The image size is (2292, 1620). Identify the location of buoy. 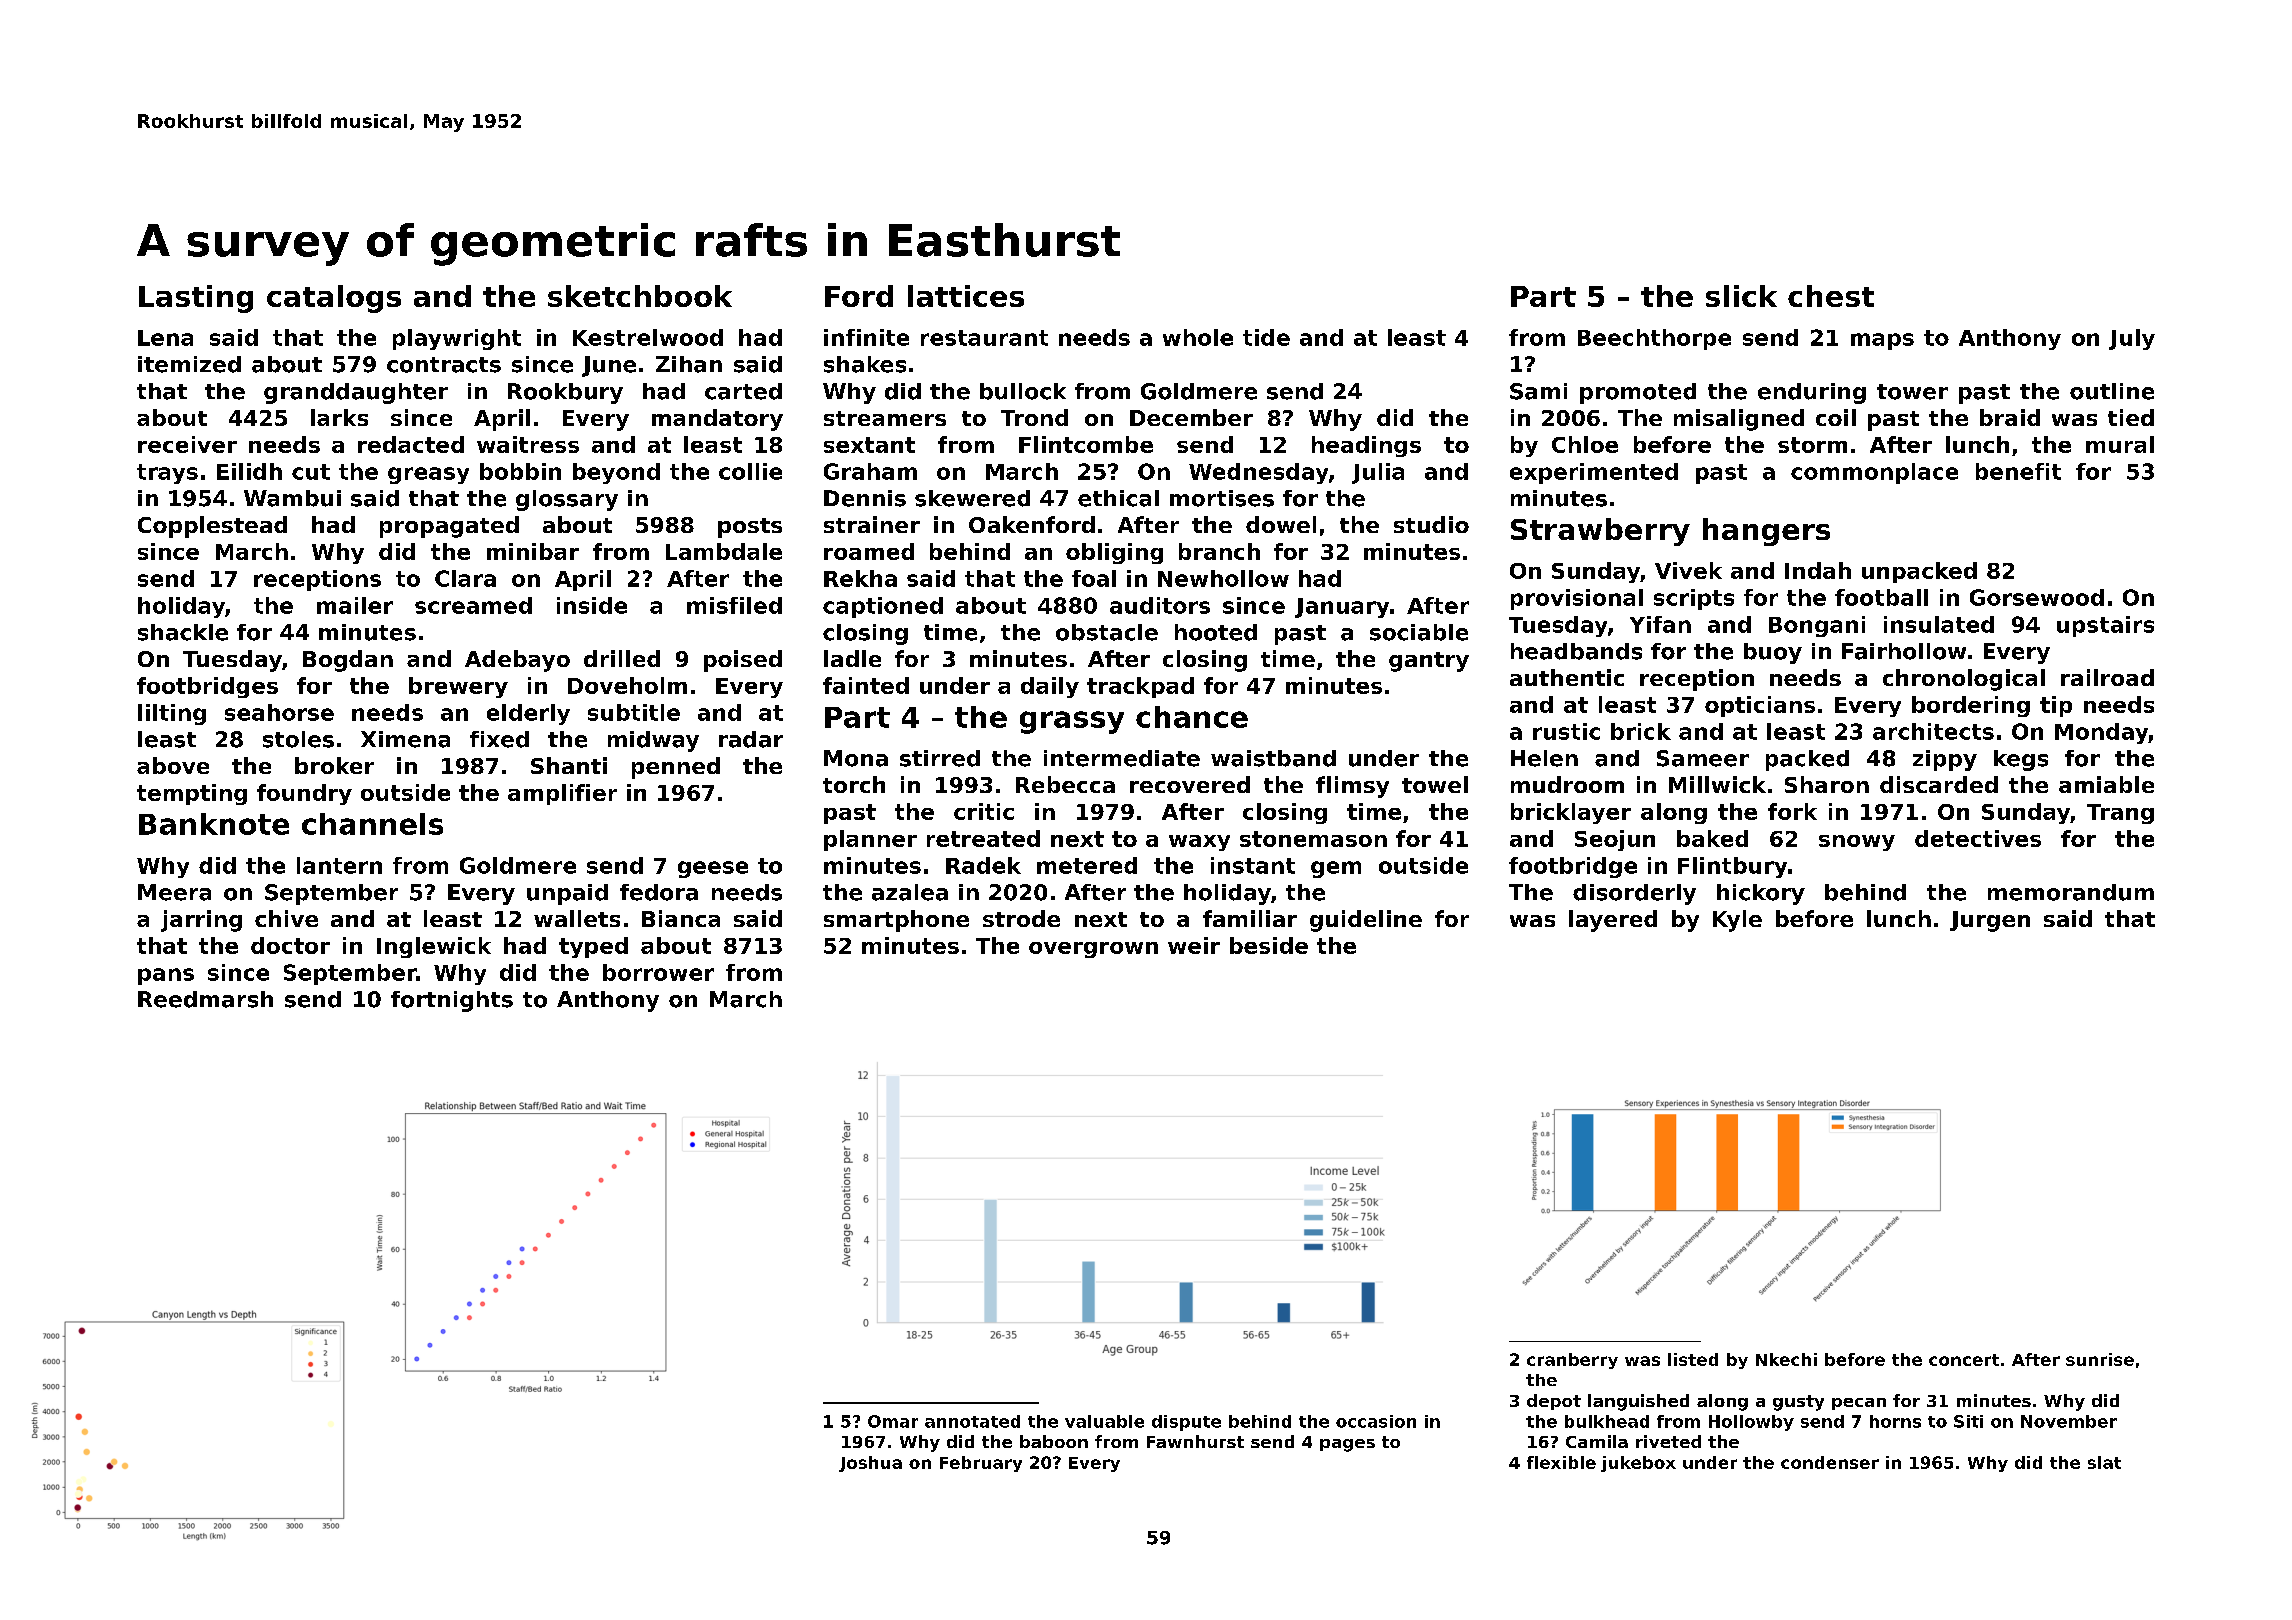
(1773, 653).
